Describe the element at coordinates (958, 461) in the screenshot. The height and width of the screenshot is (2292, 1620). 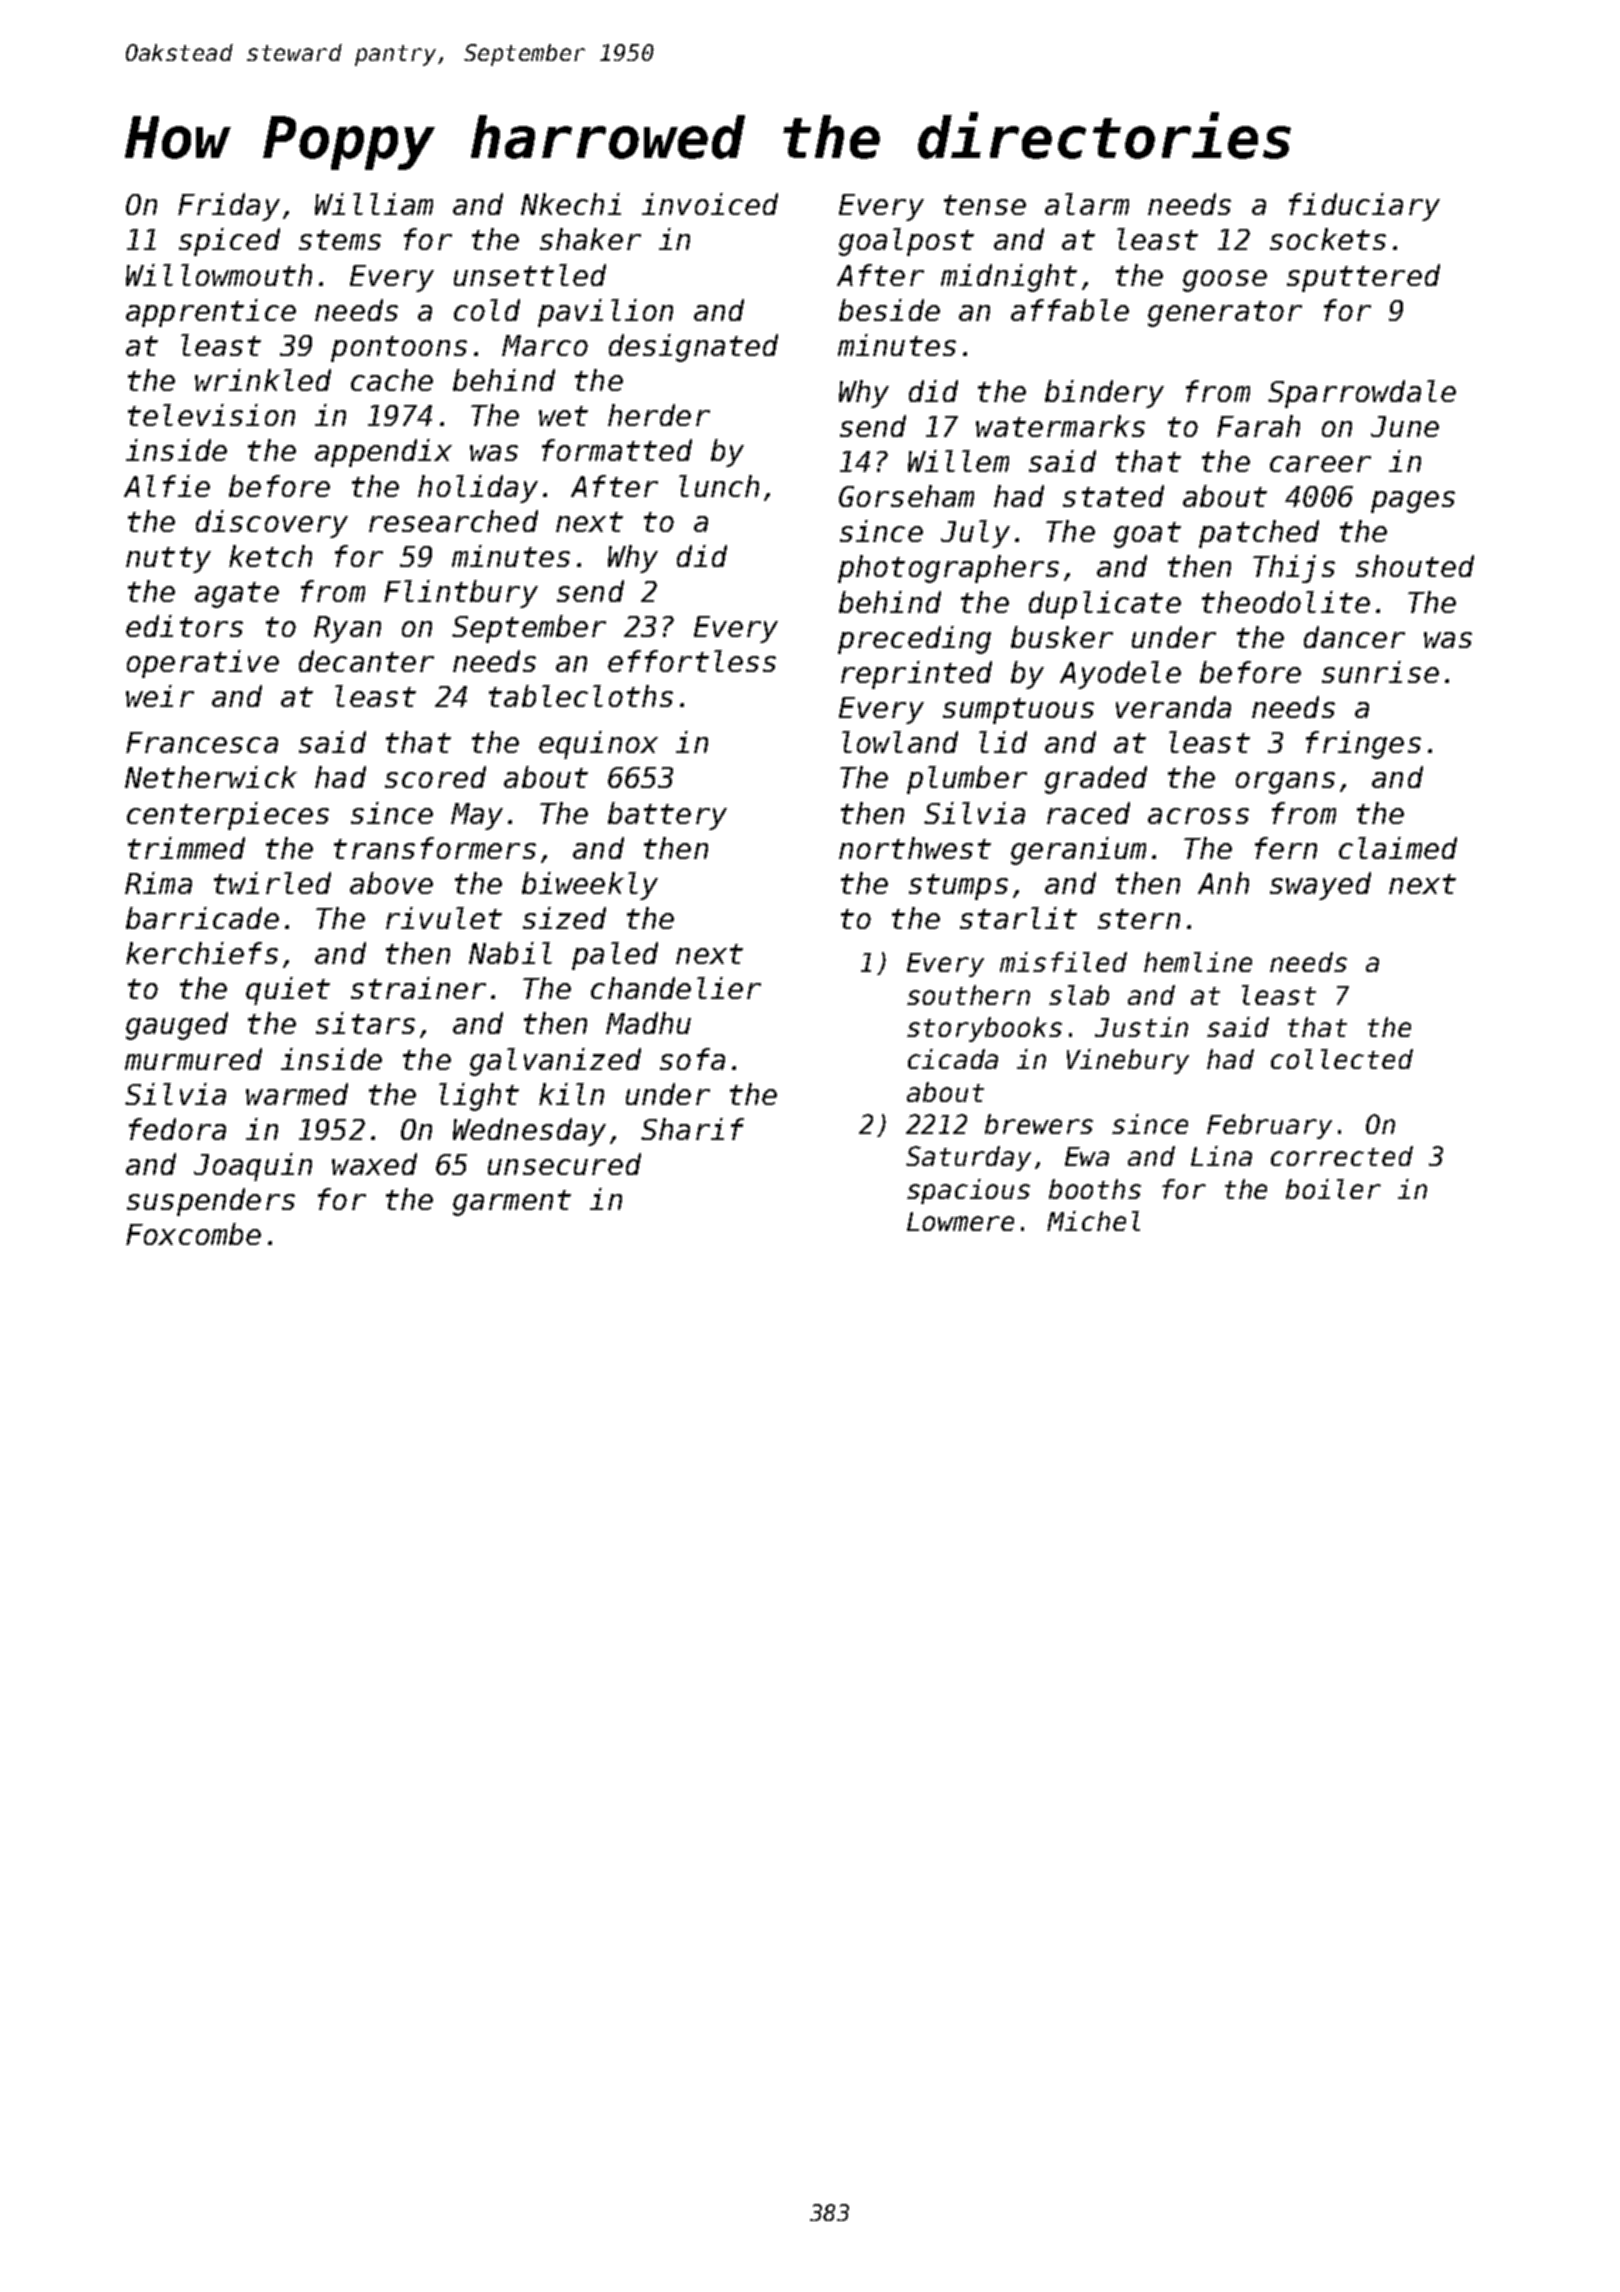
I see `Willem` at that location.
